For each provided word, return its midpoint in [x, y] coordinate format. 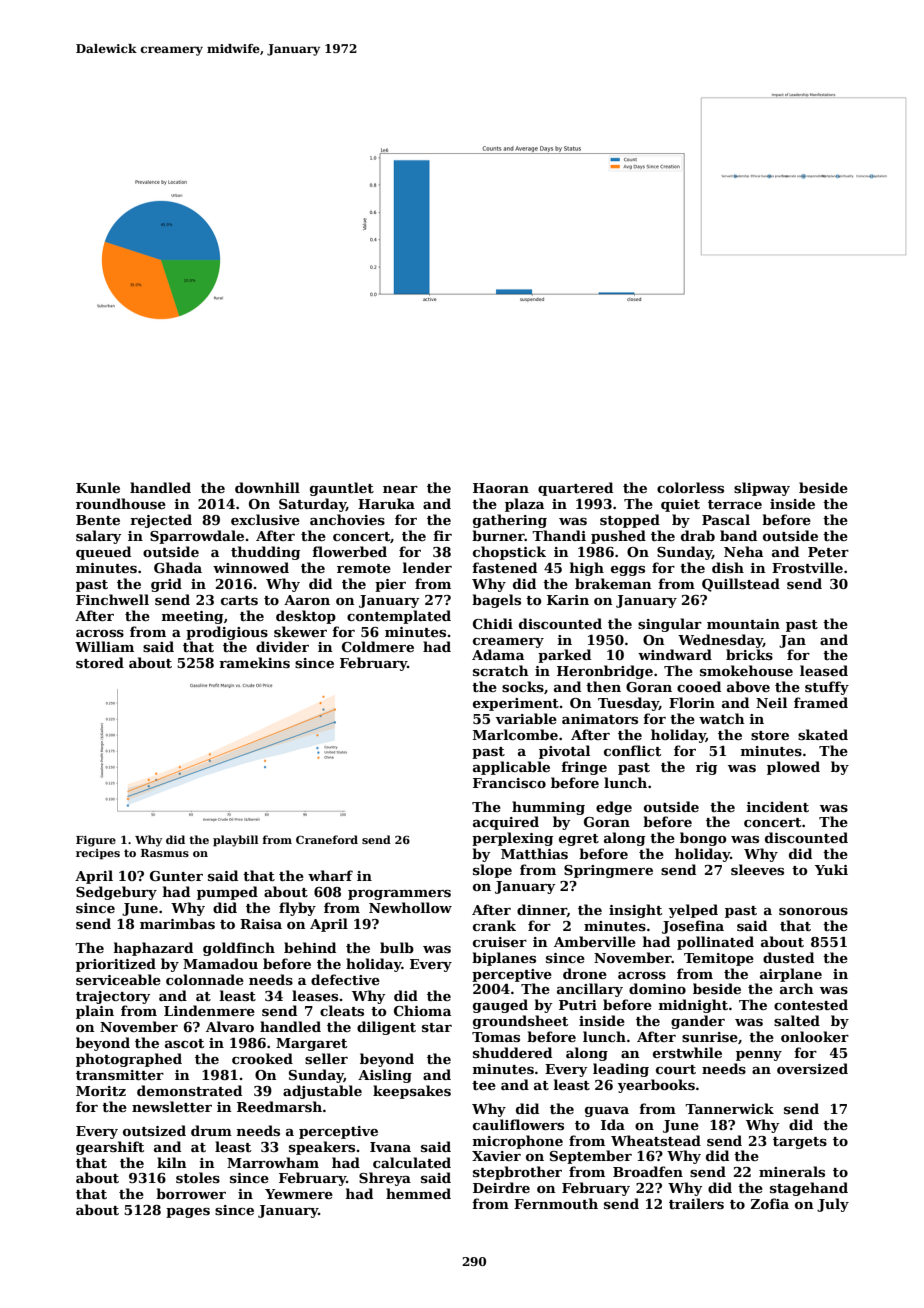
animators [600, 719]
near [400, 489]
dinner [542, 910]
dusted [788, 957]
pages [188, 1213]
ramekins [254, 662]
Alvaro [230, 1026]
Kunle [98, 487]
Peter [828, 552]
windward [675, 654]
